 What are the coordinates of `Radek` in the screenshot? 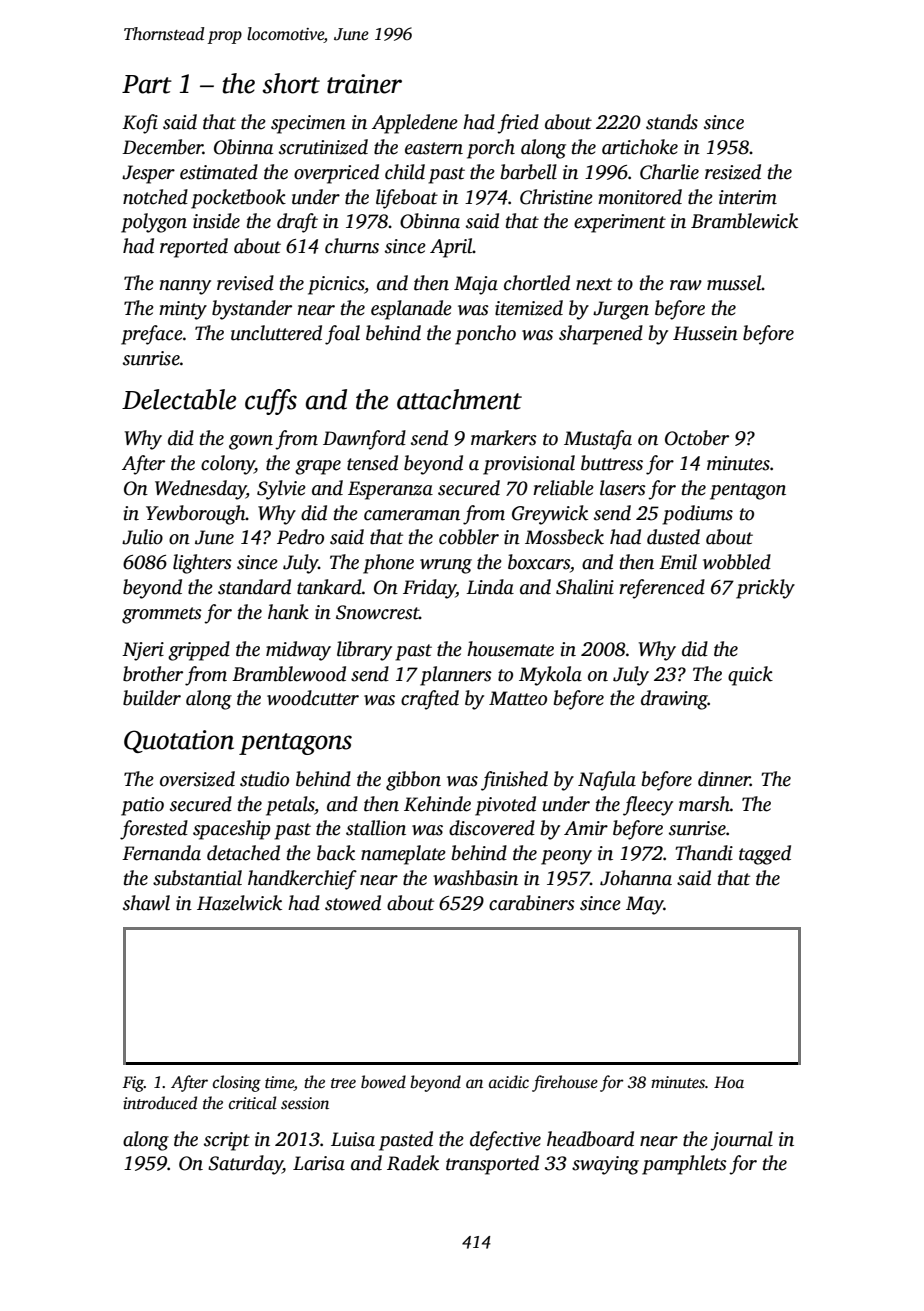 It's located at (413, 1163).
